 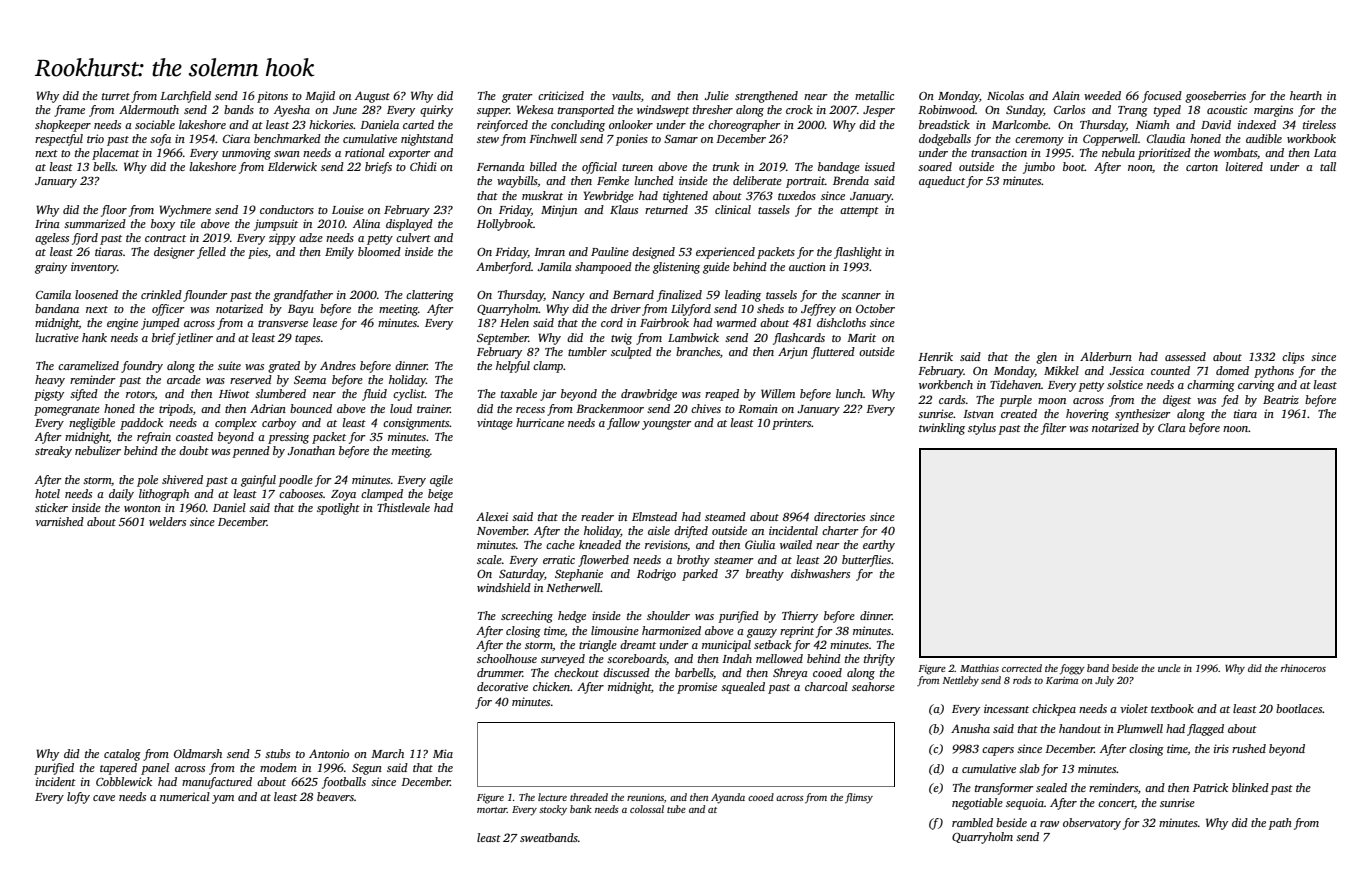 I want to click on Majid, so click(x=320, y=97).
